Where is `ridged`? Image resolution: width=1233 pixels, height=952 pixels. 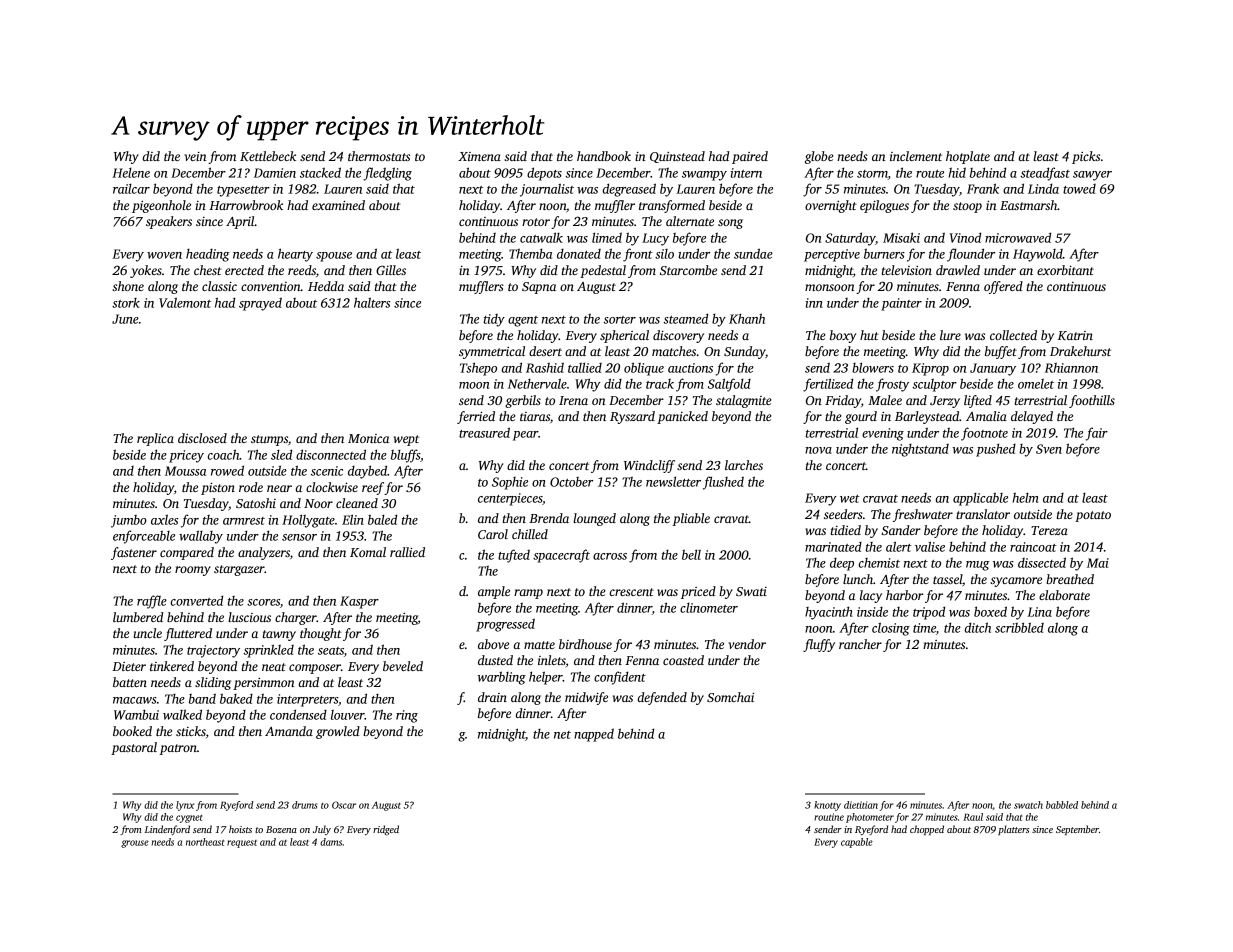 ridged is located at coordinates (386, 830).
